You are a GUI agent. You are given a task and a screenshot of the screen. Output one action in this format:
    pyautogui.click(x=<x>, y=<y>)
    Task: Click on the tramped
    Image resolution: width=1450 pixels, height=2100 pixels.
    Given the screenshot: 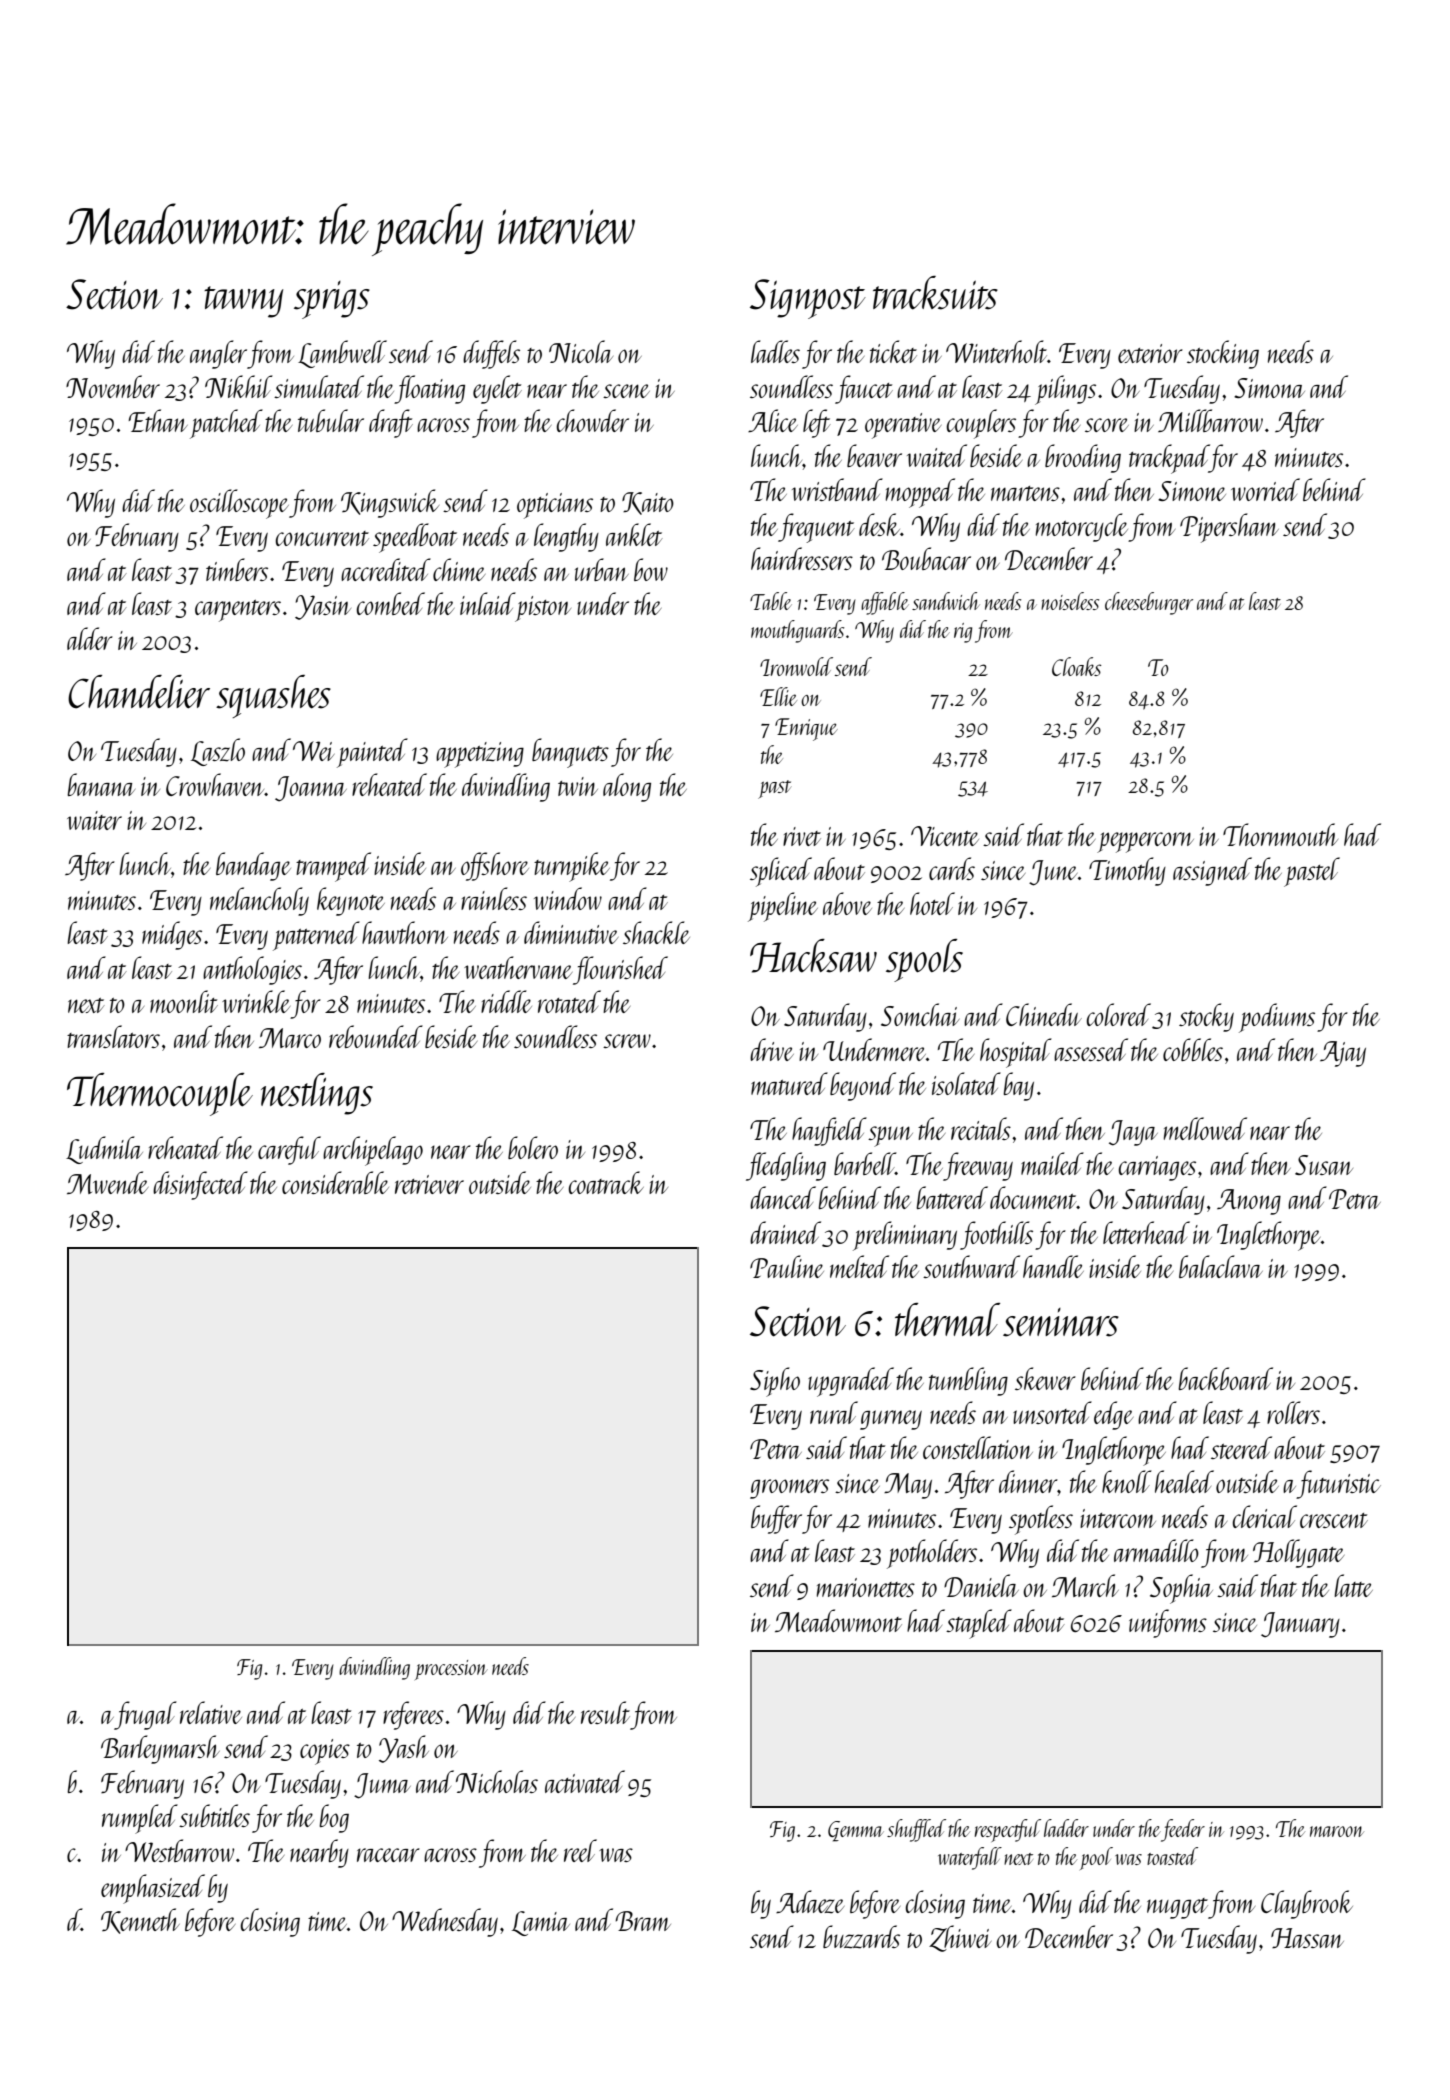 What is the action you would take?
    pyautogui.click(x=333, y=867)
